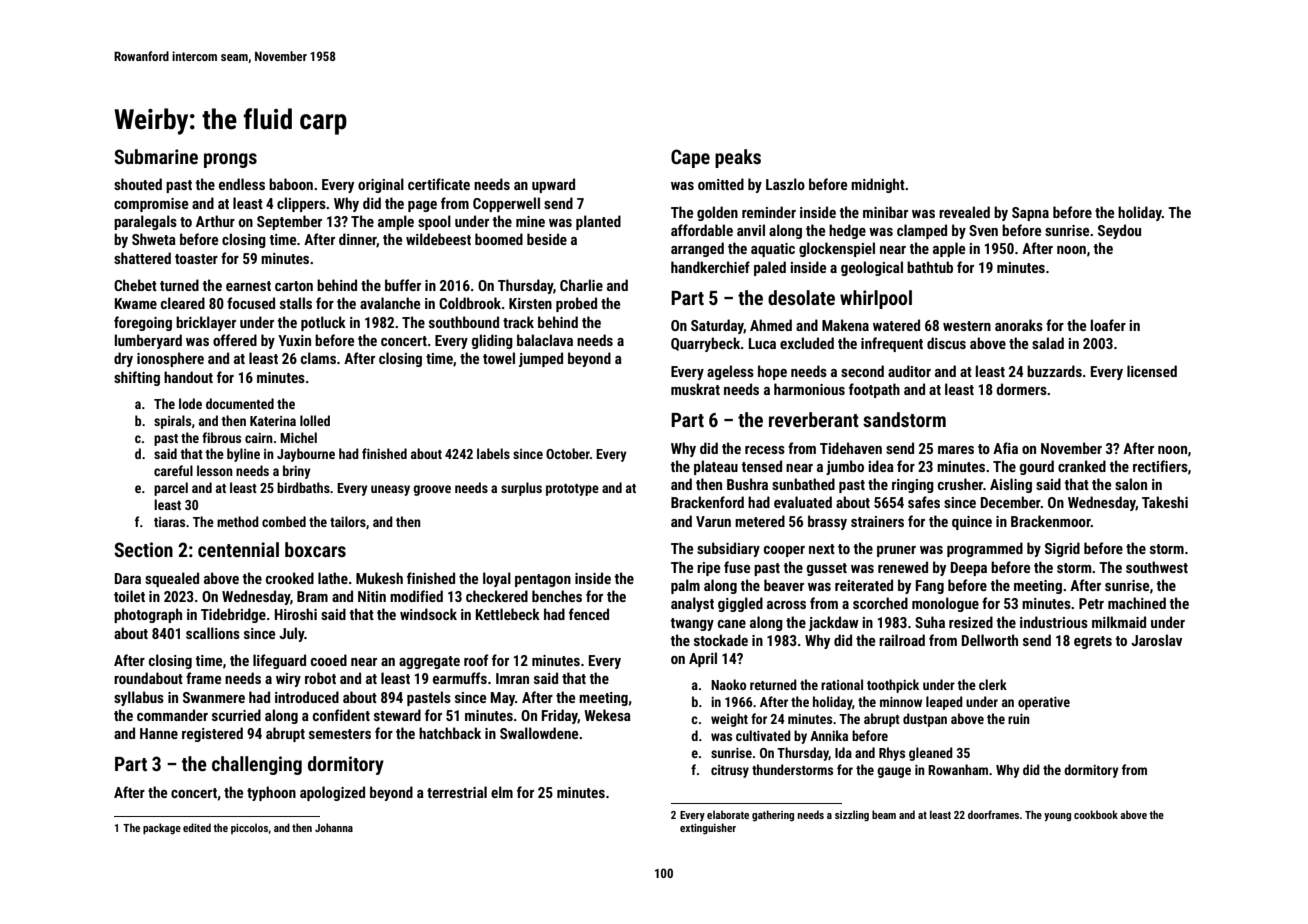  What do you see at coordinates (946, 343) in the screenshot?
I see `discus` at bounding box center [946, 343].
